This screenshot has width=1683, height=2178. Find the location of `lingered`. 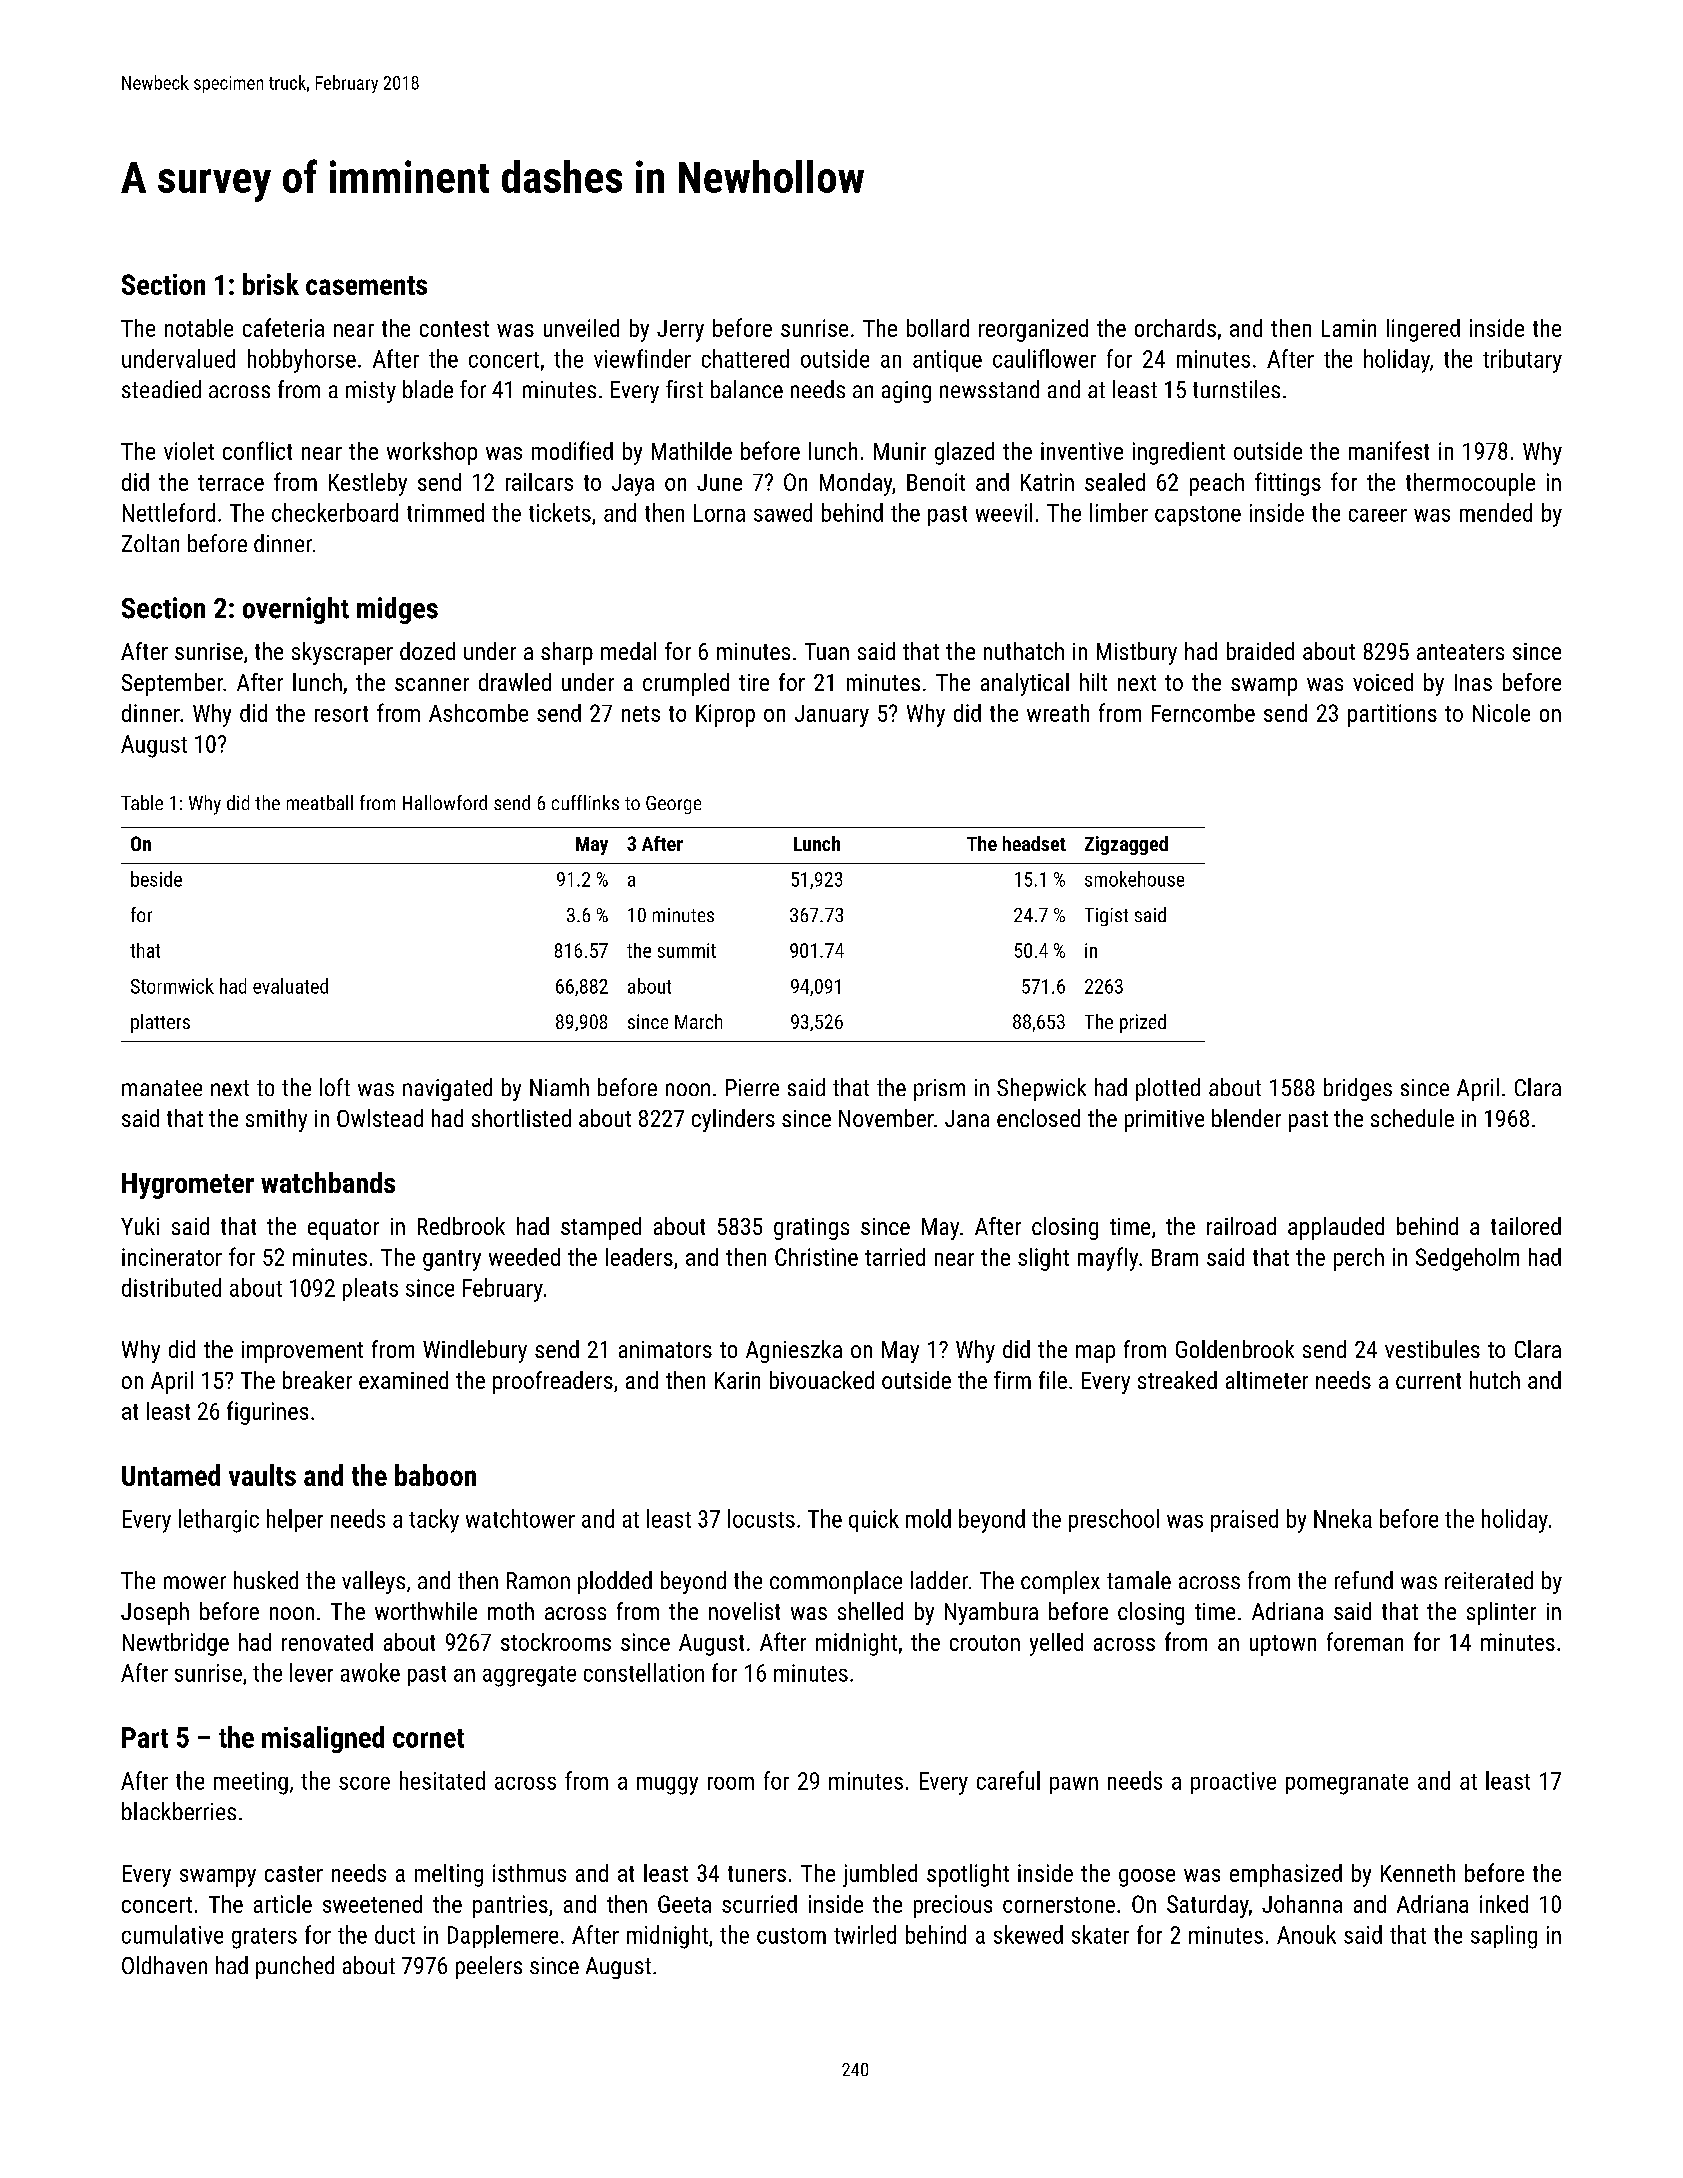

lingered is located at coordinates (1423, 330).
